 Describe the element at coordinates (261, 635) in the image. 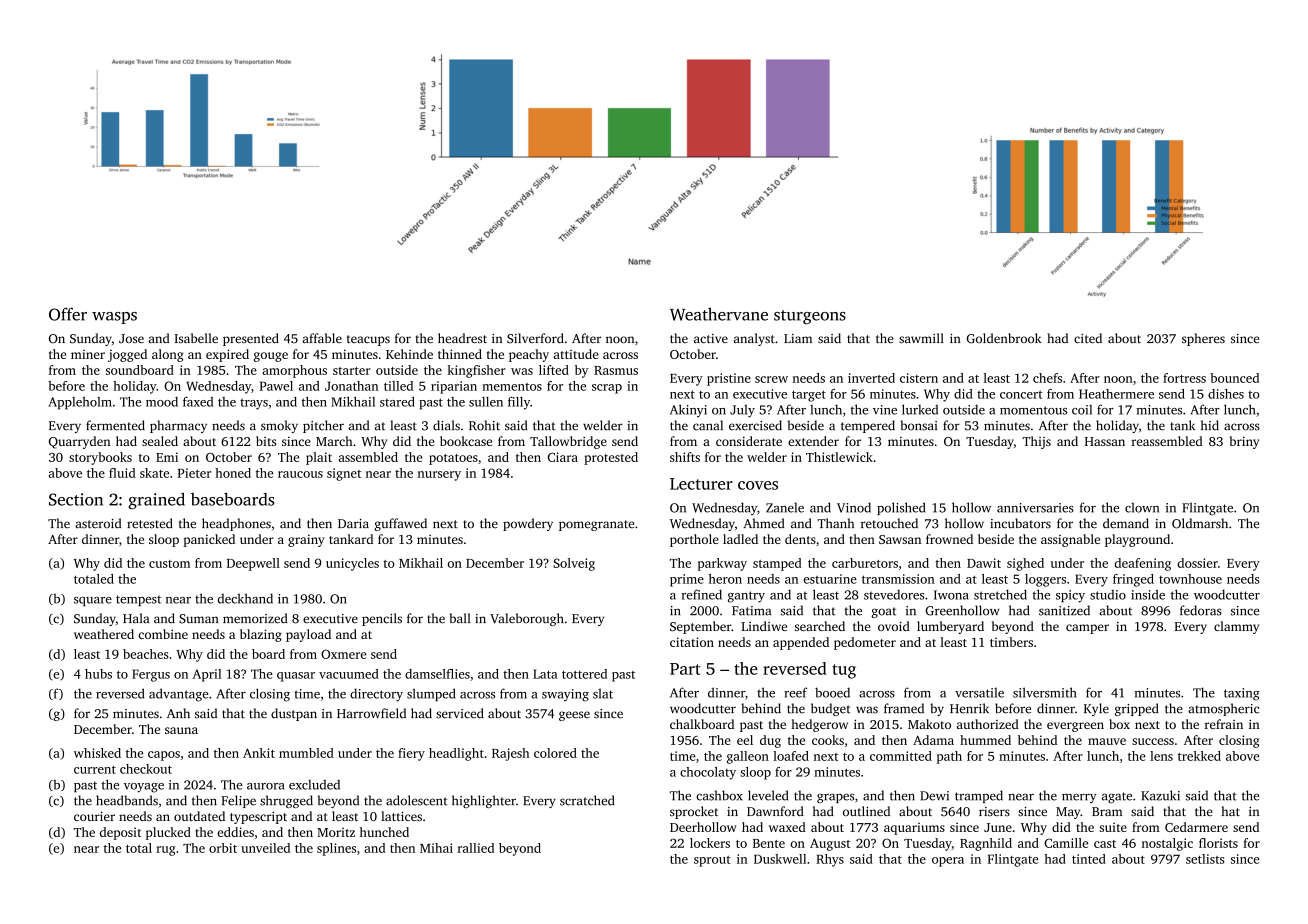

I see `blazing` at that location.
